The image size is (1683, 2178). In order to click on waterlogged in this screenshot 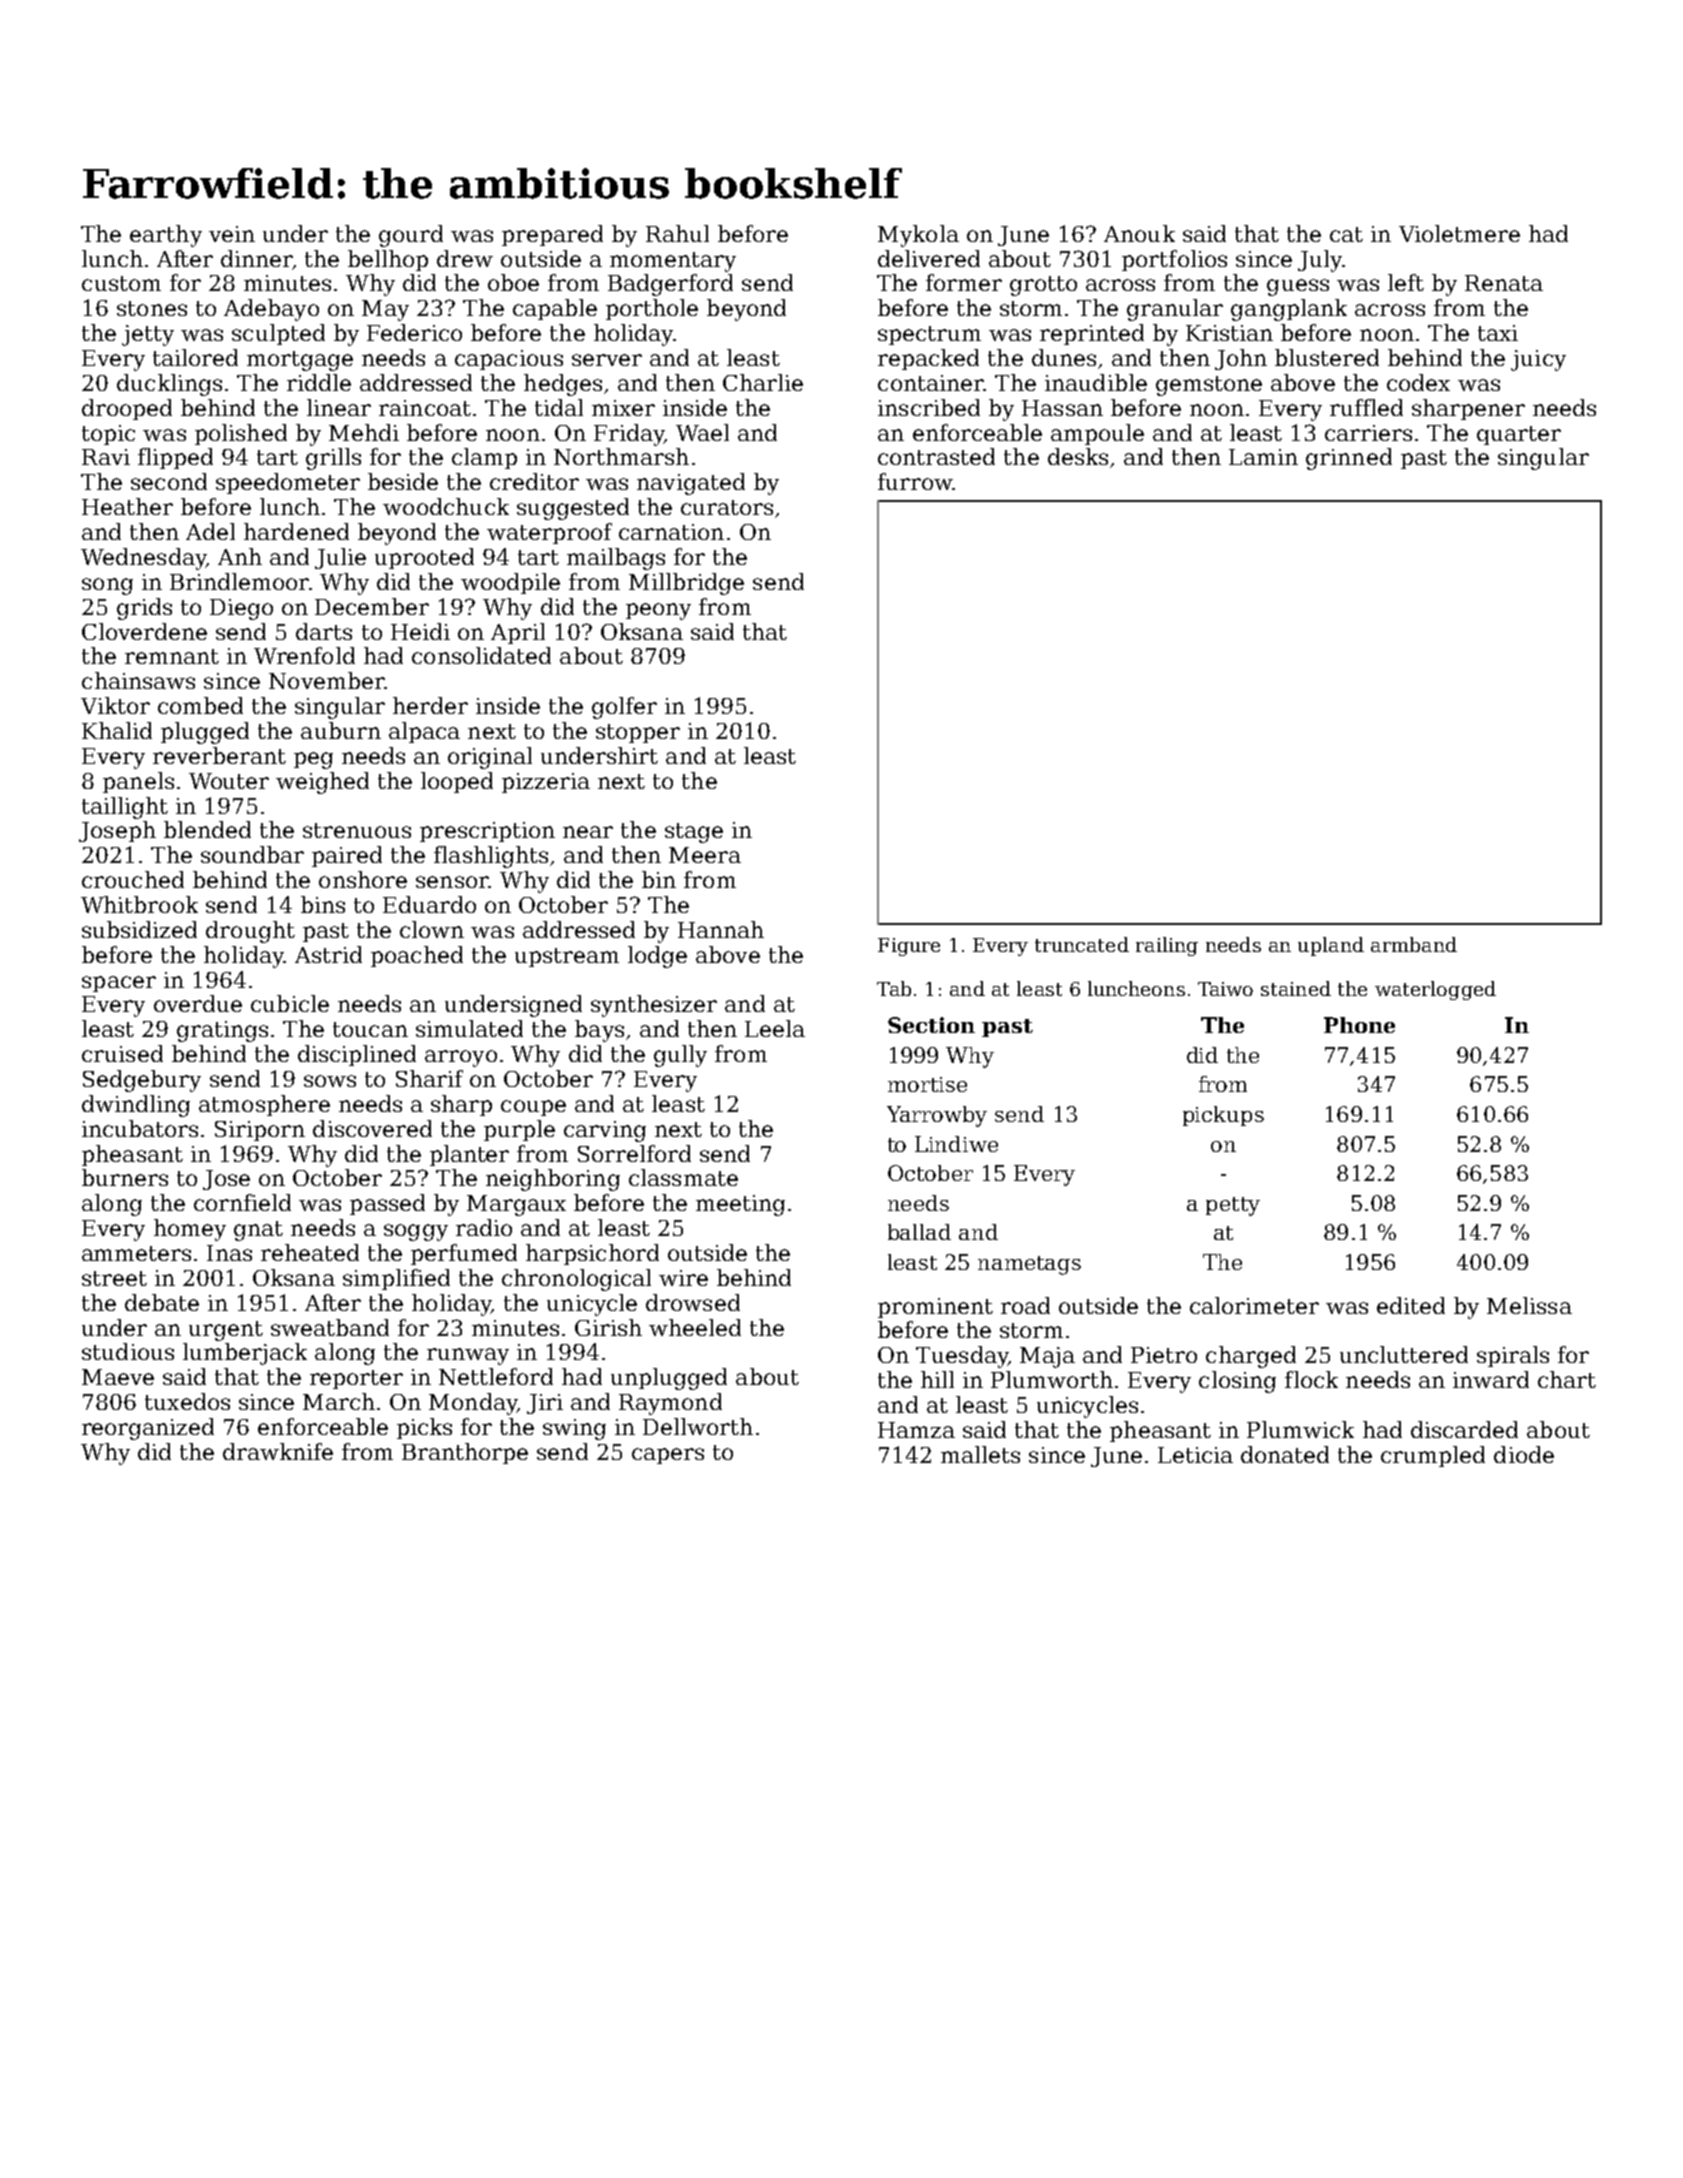, I will do `click(1435, 990)`.
